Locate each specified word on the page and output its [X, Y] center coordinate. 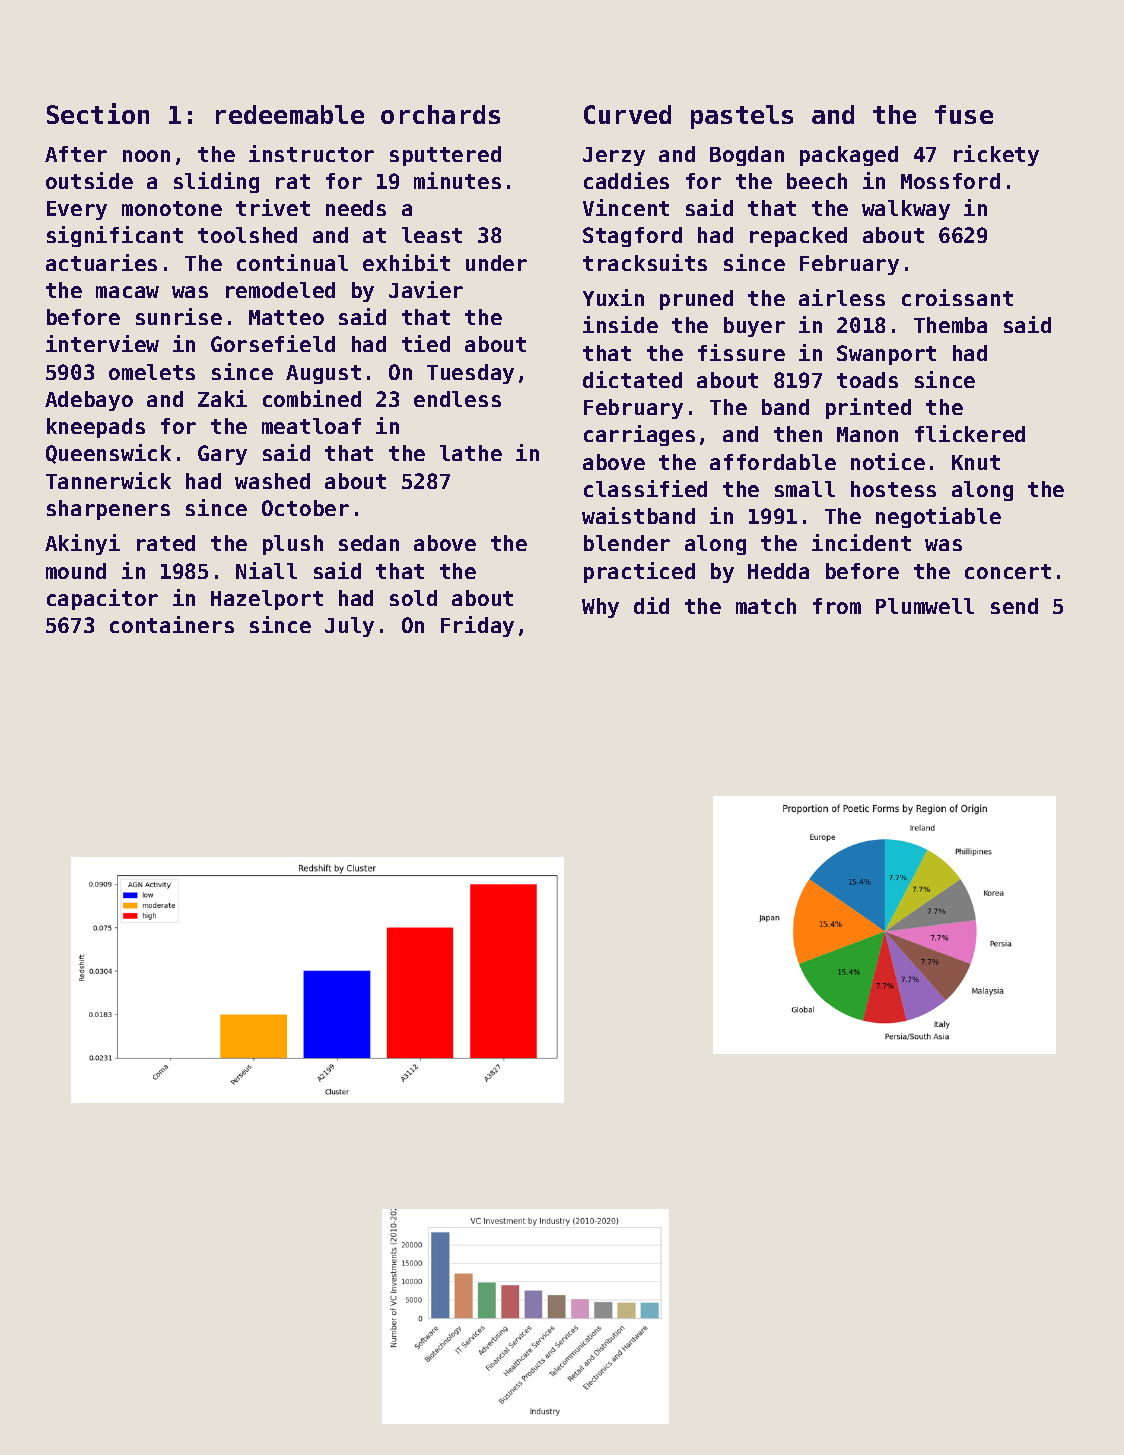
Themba [950, 325]
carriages [639, 435]
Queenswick [108, 454]
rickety [996, 155]
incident [861, 542]
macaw [127, 292]
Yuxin [613, 297]
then [798, 434]
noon [146, 156]
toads [867, 380]
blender [627, 543]
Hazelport [267, 600]
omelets [152, 372]
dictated [632, 379]
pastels [742, 117]
